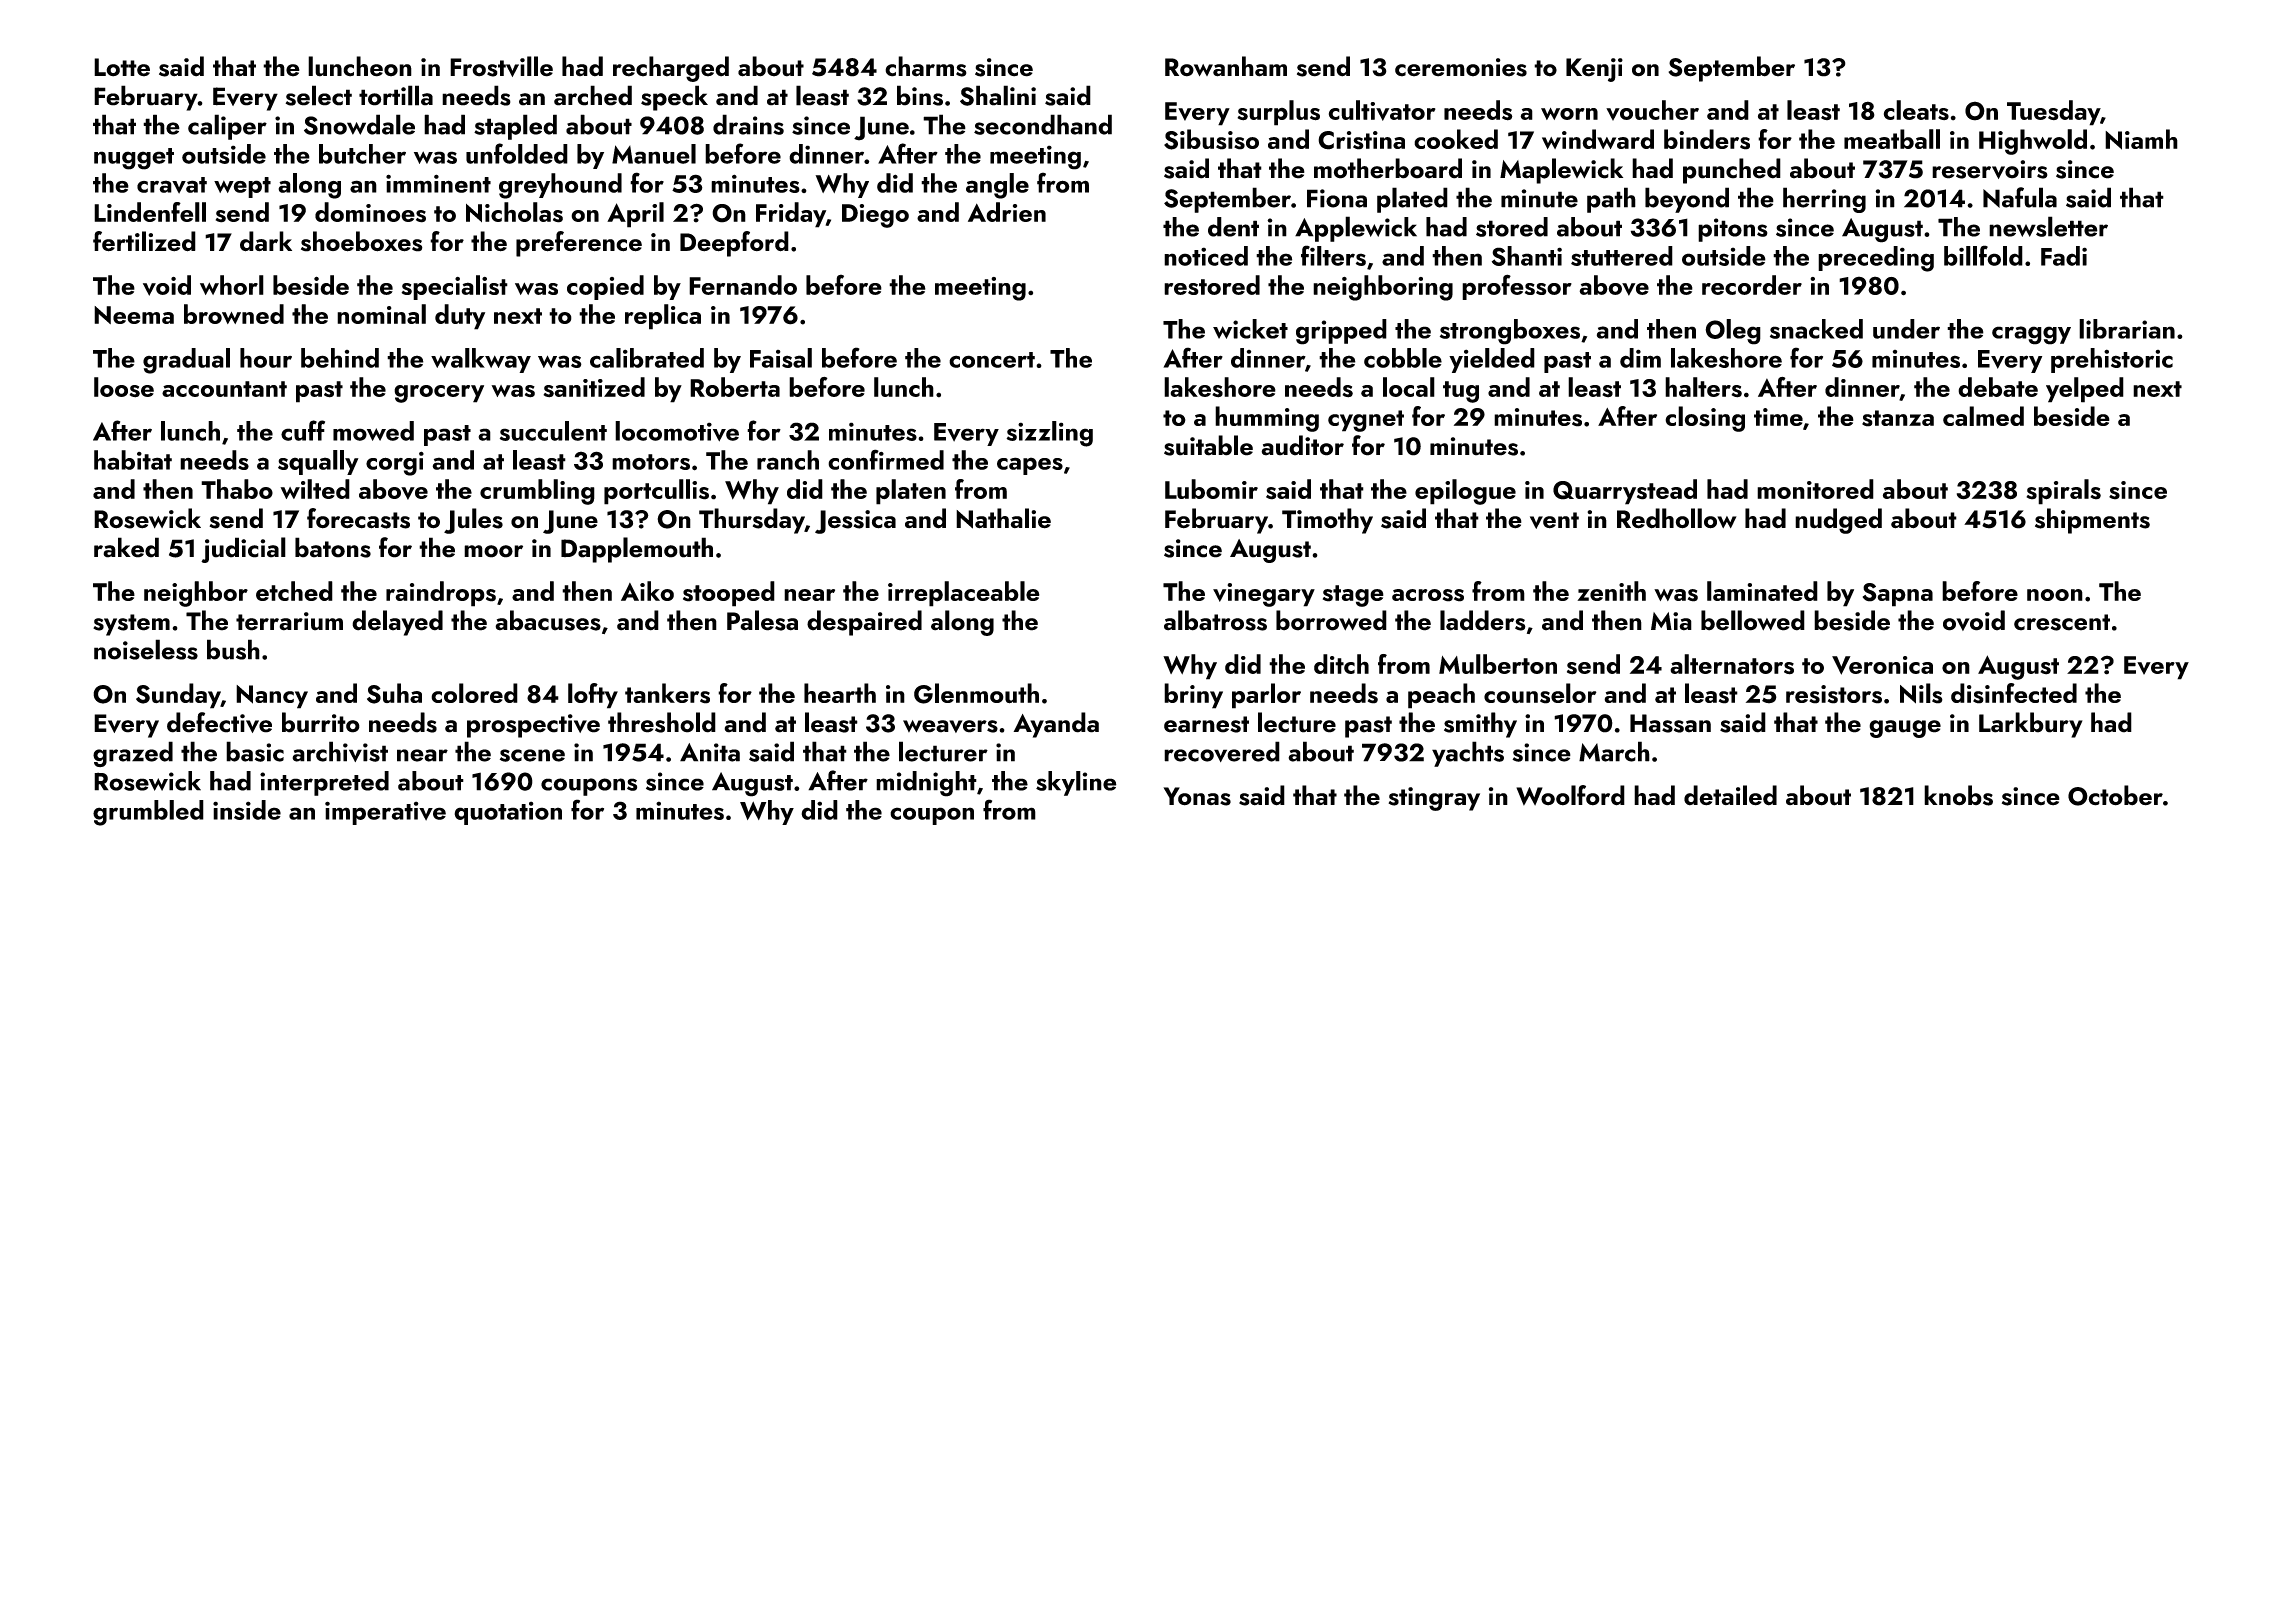 The width and height of the screenshot is (2282, 1614). What do you see at coordinates (438, 183) in the screenshot?
I see `imminent` at bounding box center [438, 183].
